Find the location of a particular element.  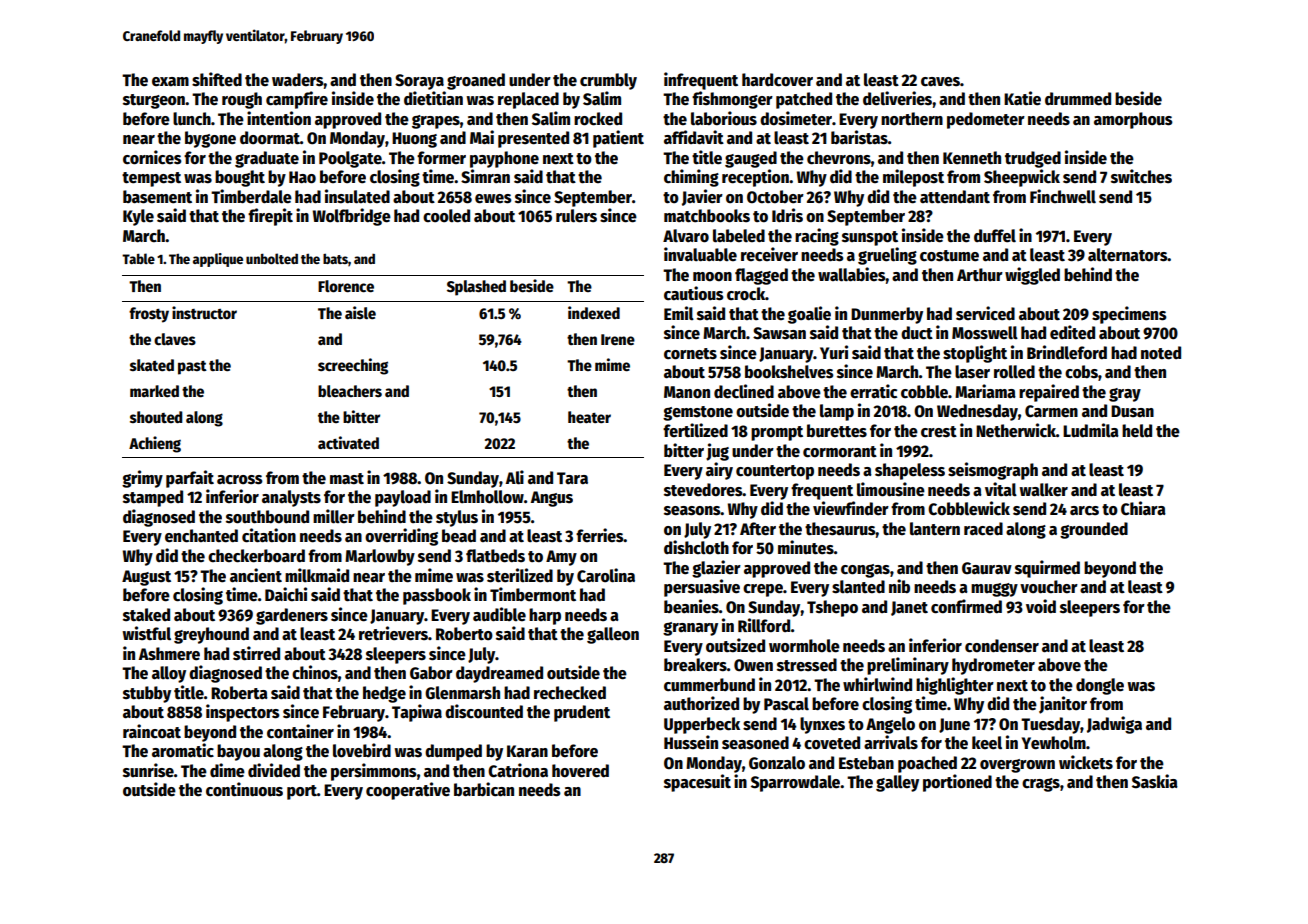

crags is located at coordinates (1041, 785).
